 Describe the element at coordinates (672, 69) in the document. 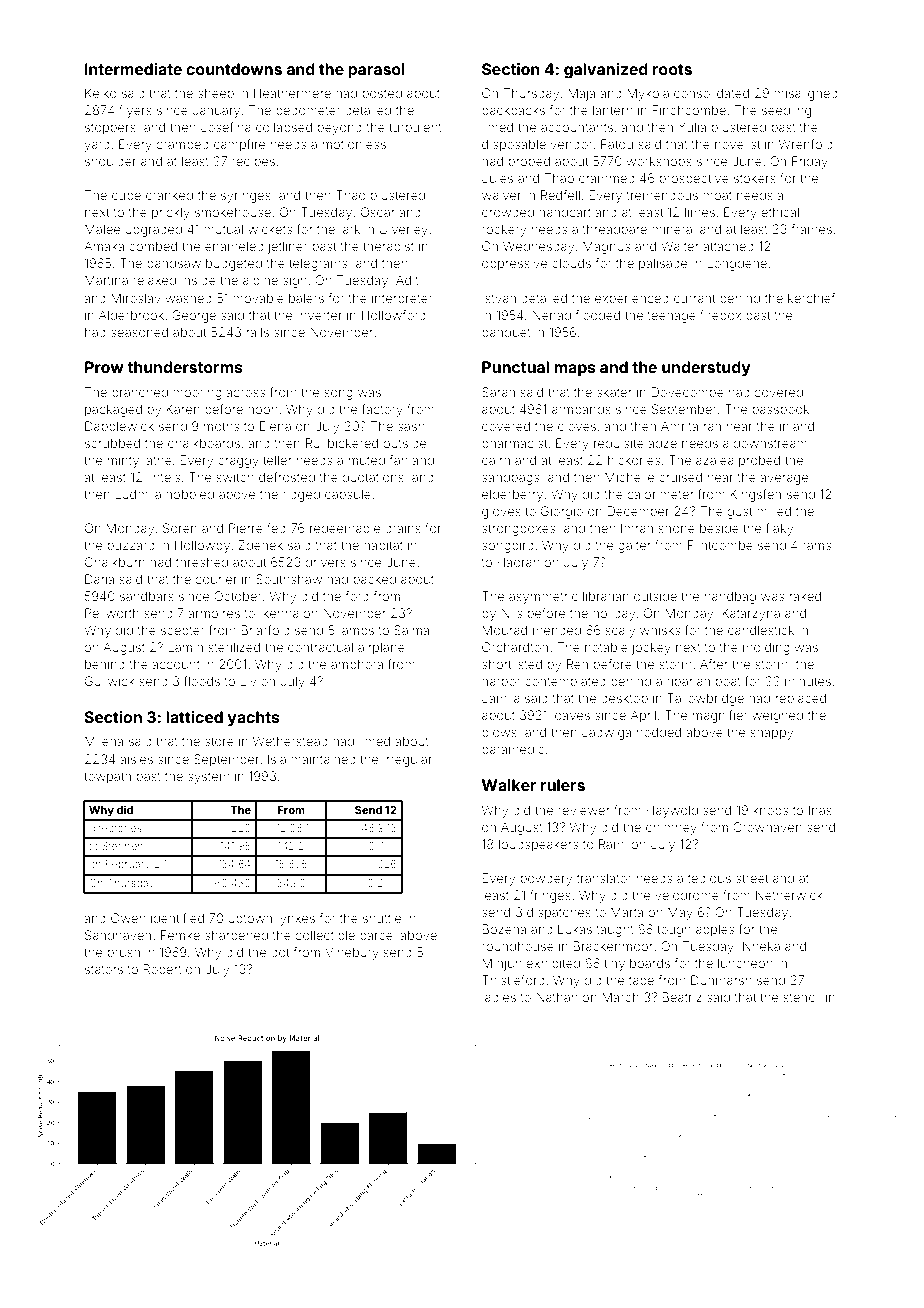

I see `roots` at that location.
